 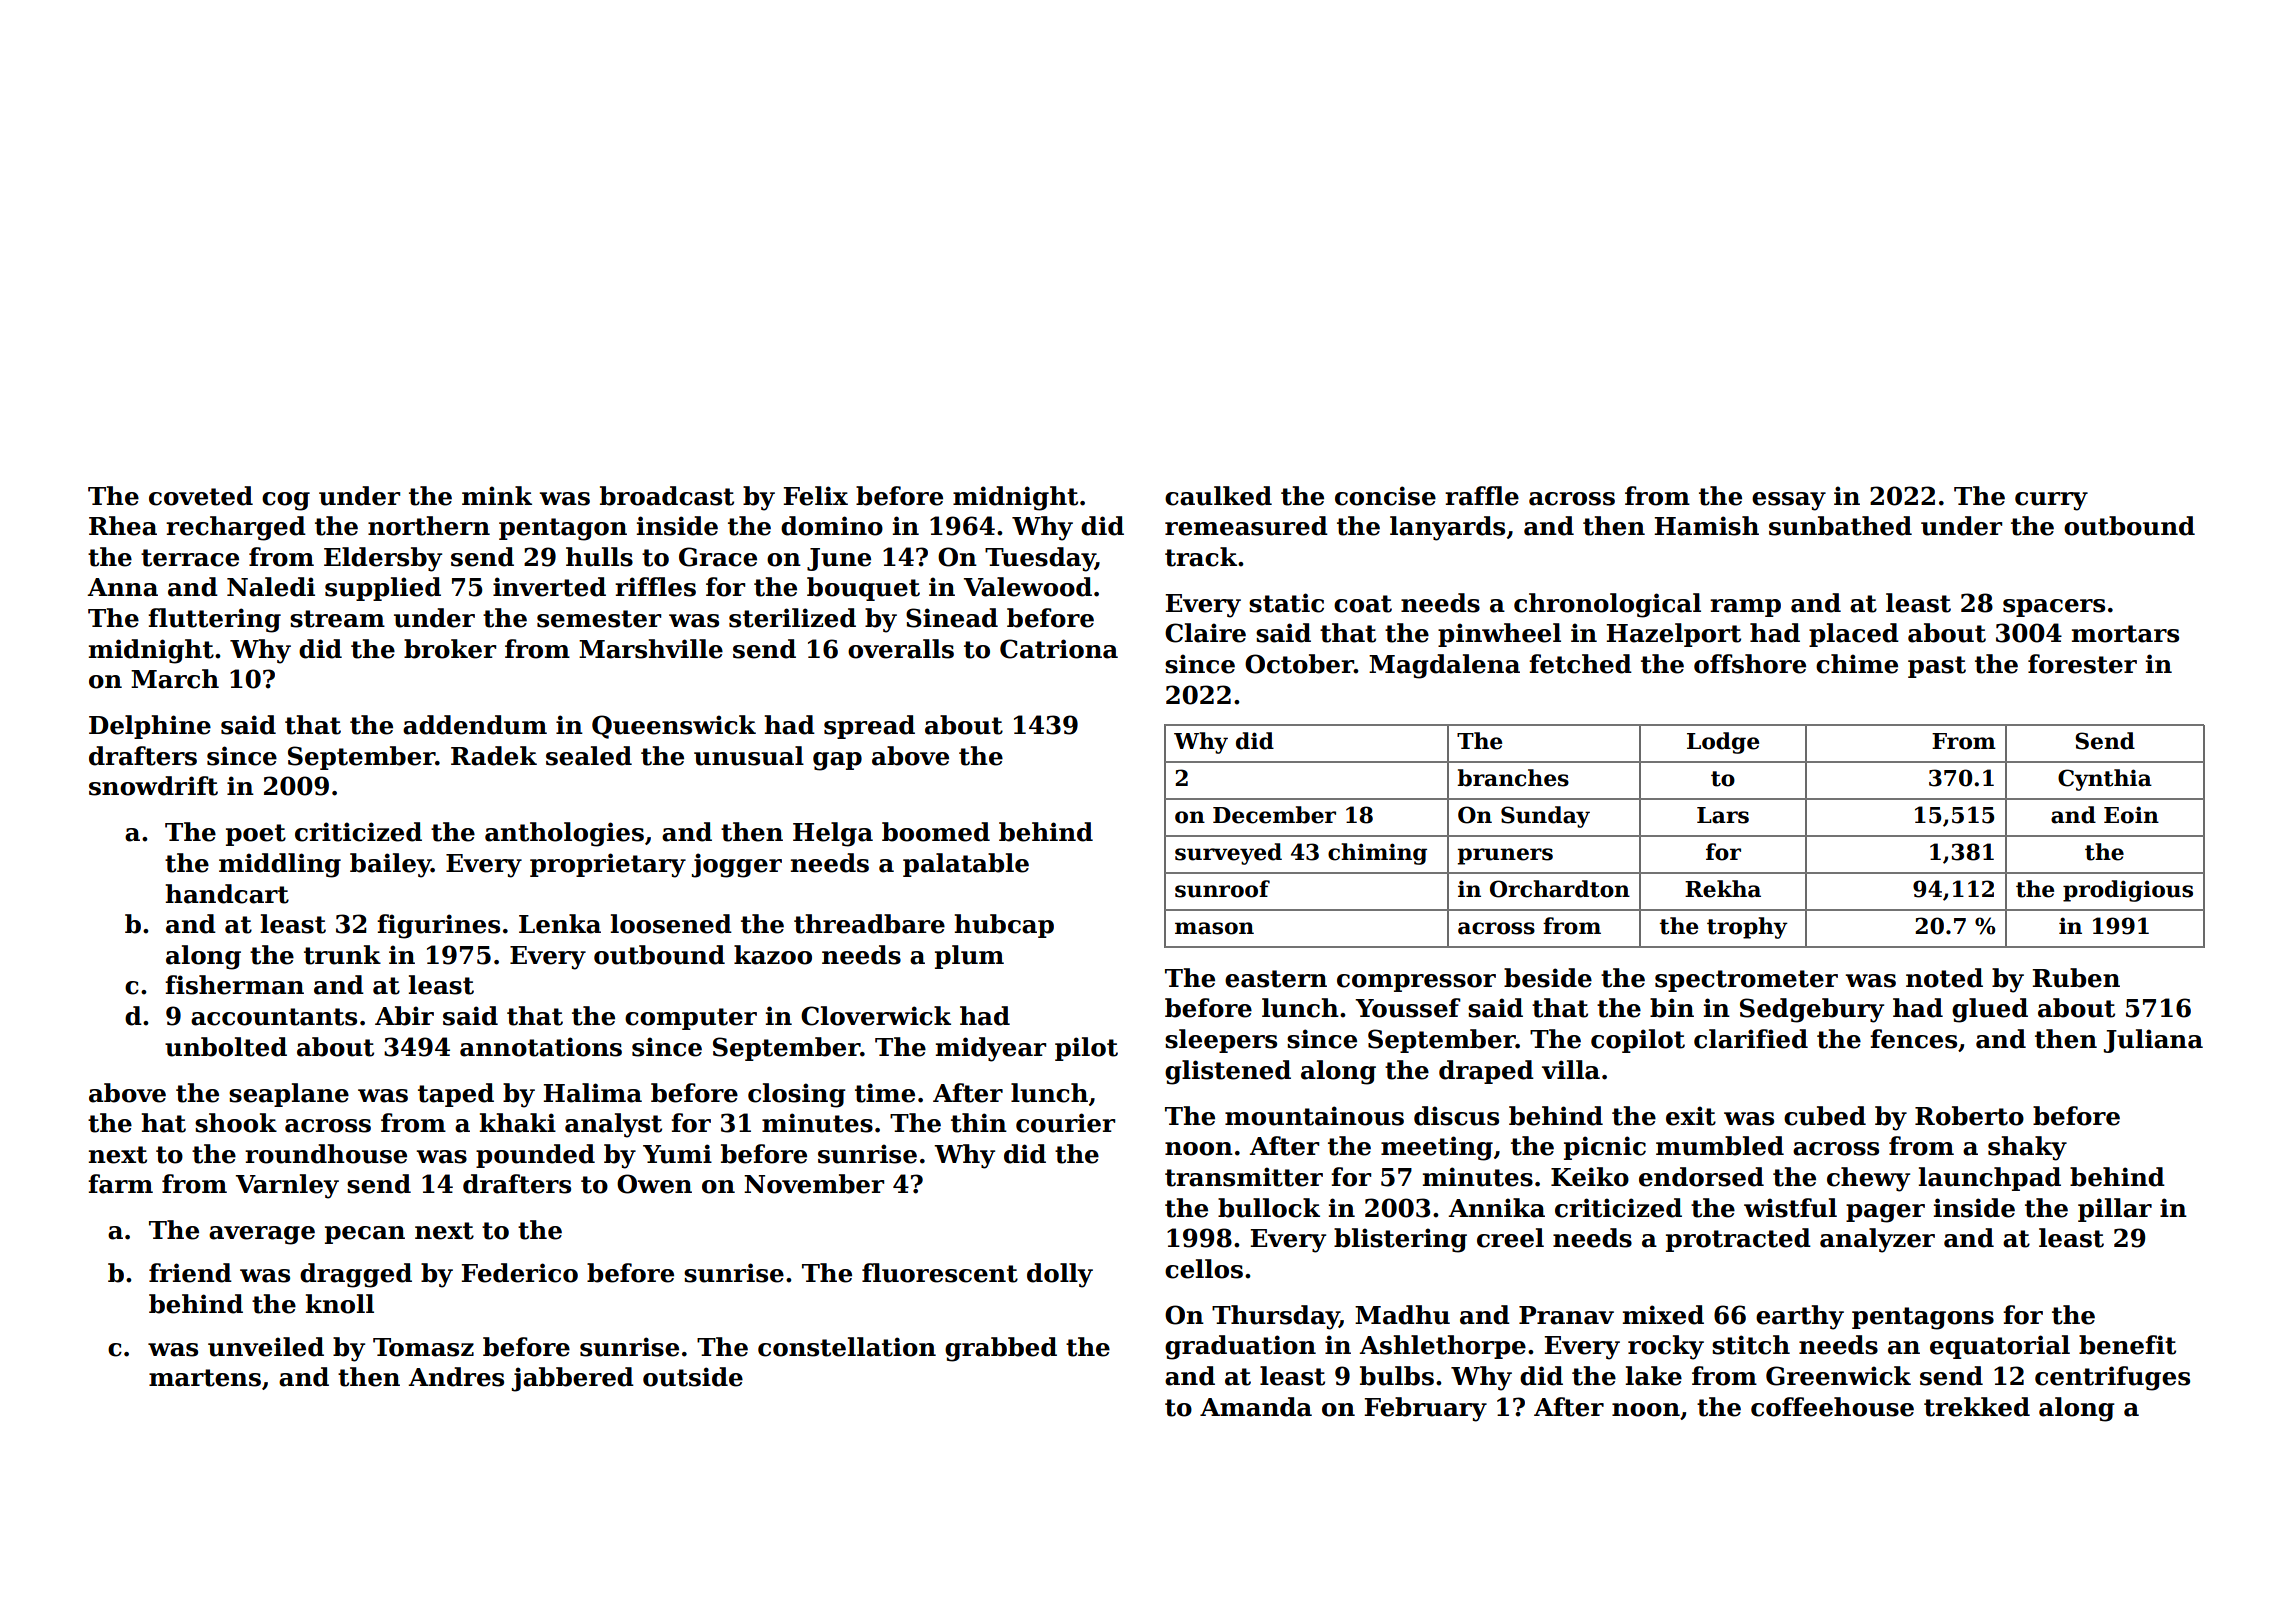 I want to click on martens, so click(x=205, y=1378).
